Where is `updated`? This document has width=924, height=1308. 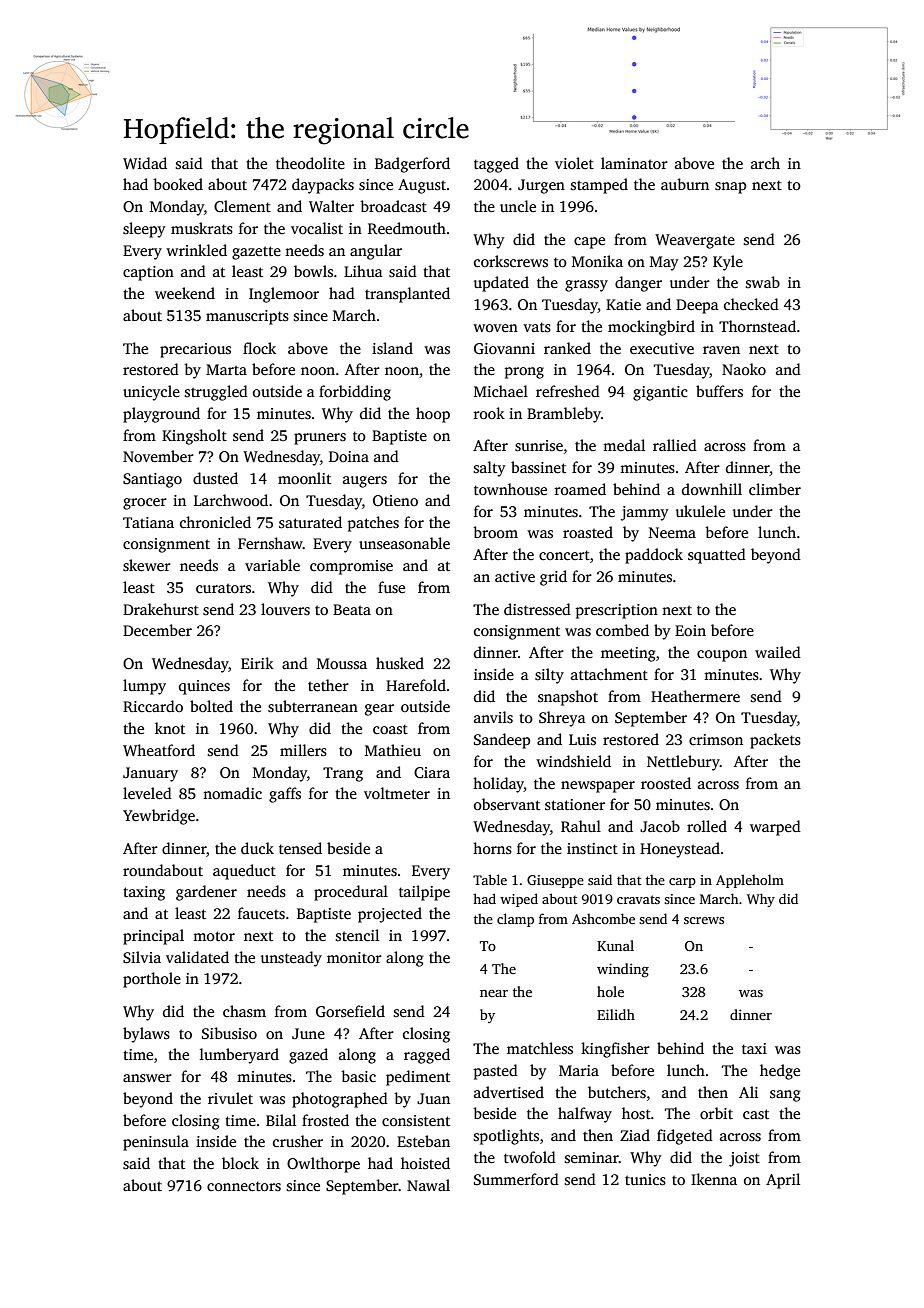
updated is located at coordinates (501, 284).
